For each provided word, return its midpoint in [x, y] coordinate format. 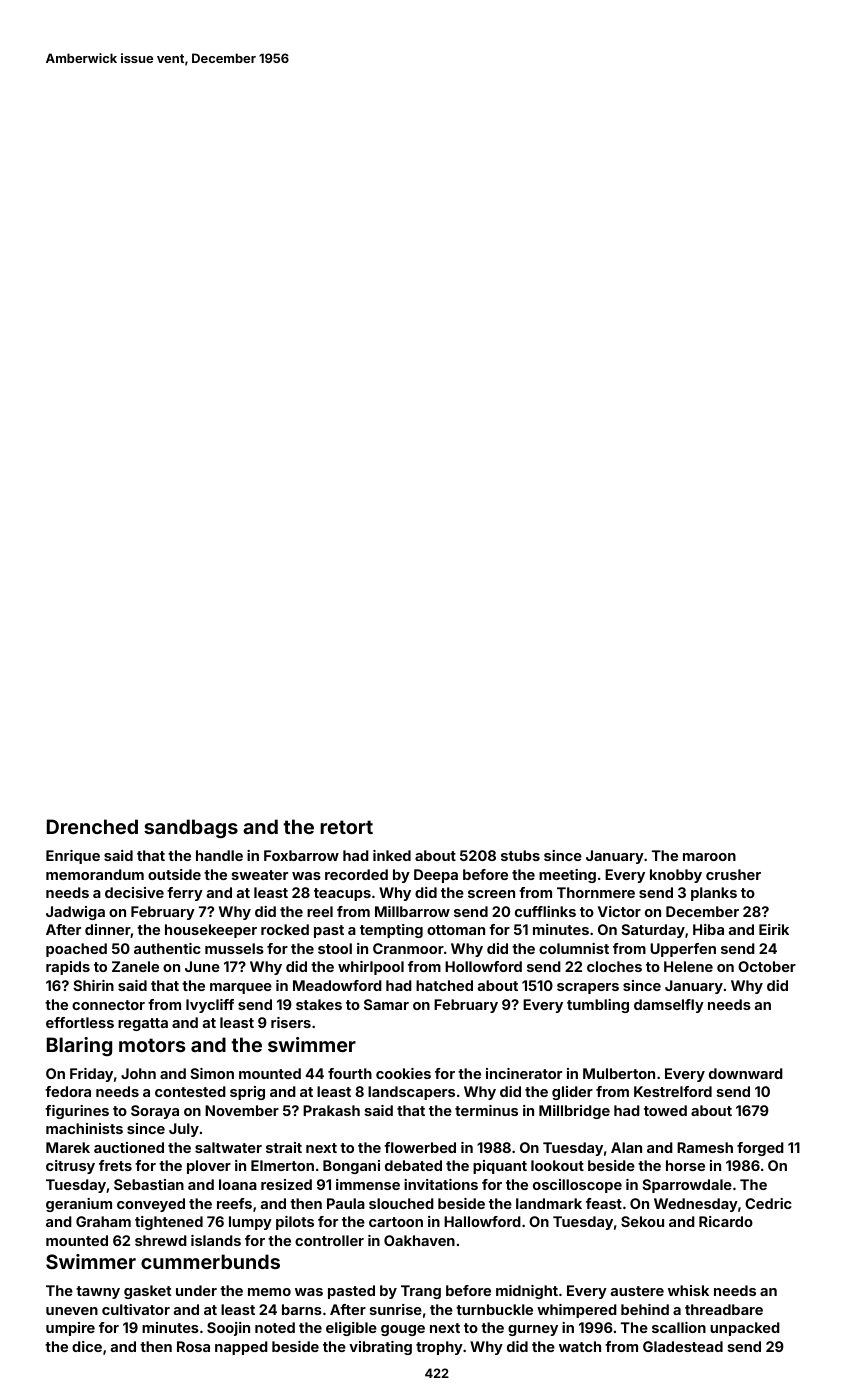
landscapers [411, 1093]
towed [665, 1110]
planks [714, 894]
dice [87, 1346]
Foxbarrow [301, 855]
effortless [80, 1022]
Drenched [92, 826]
